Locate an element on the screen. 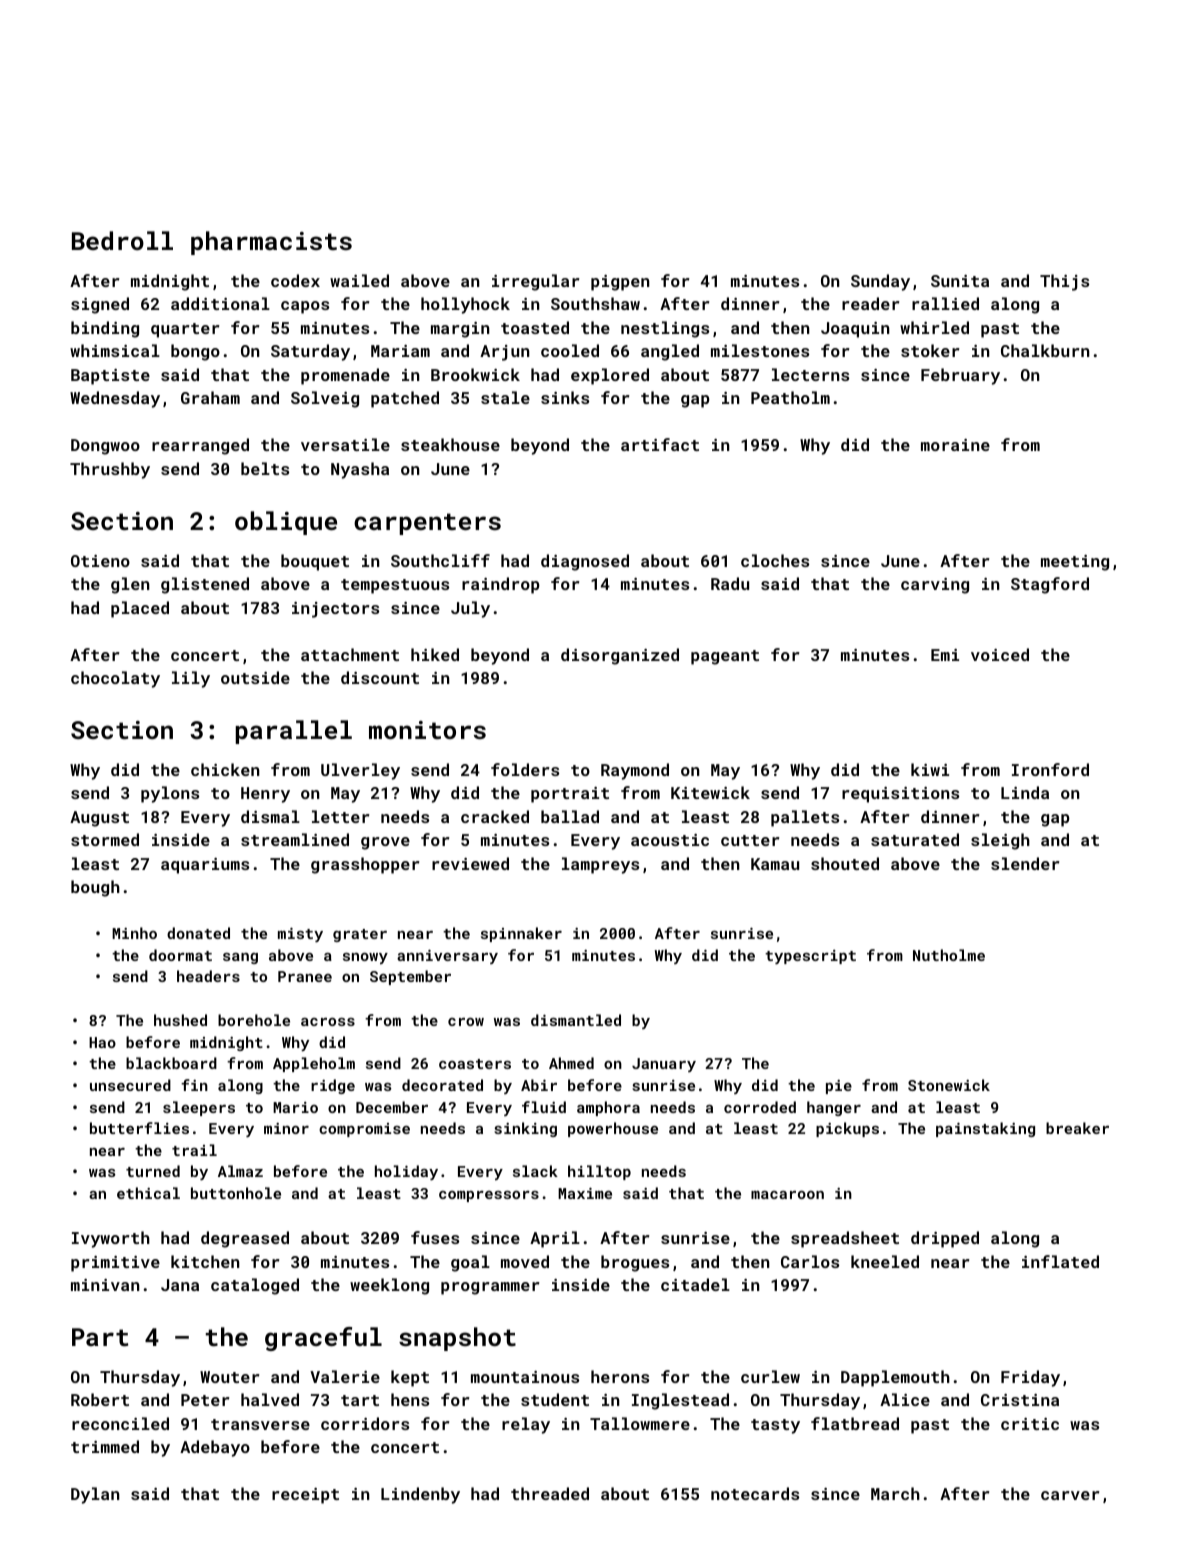  requisitions is located at coordinates (900, 795).
